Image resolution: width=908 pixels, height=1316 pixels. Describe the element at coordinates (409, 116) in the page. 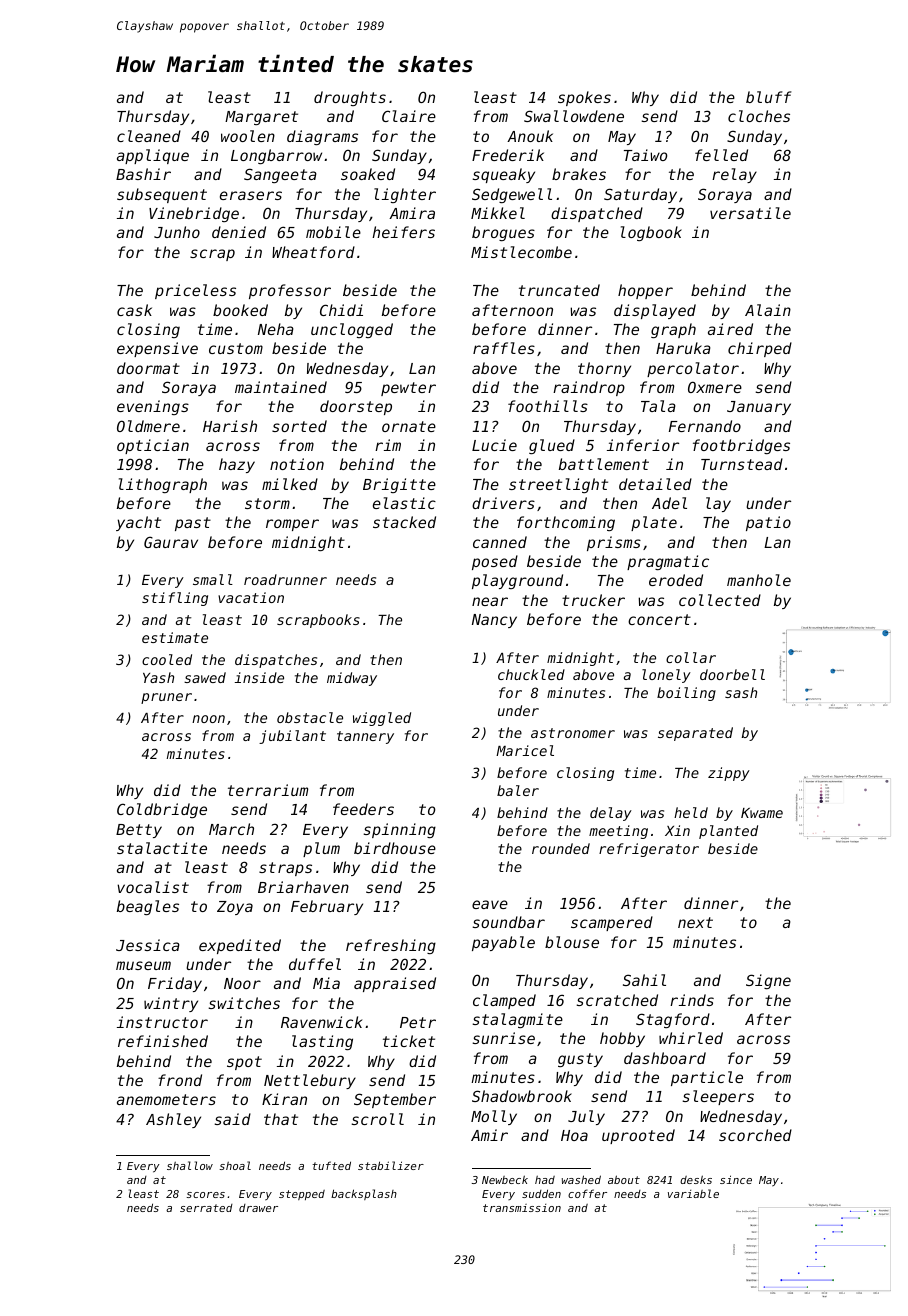

I see `Claire` at that location.
